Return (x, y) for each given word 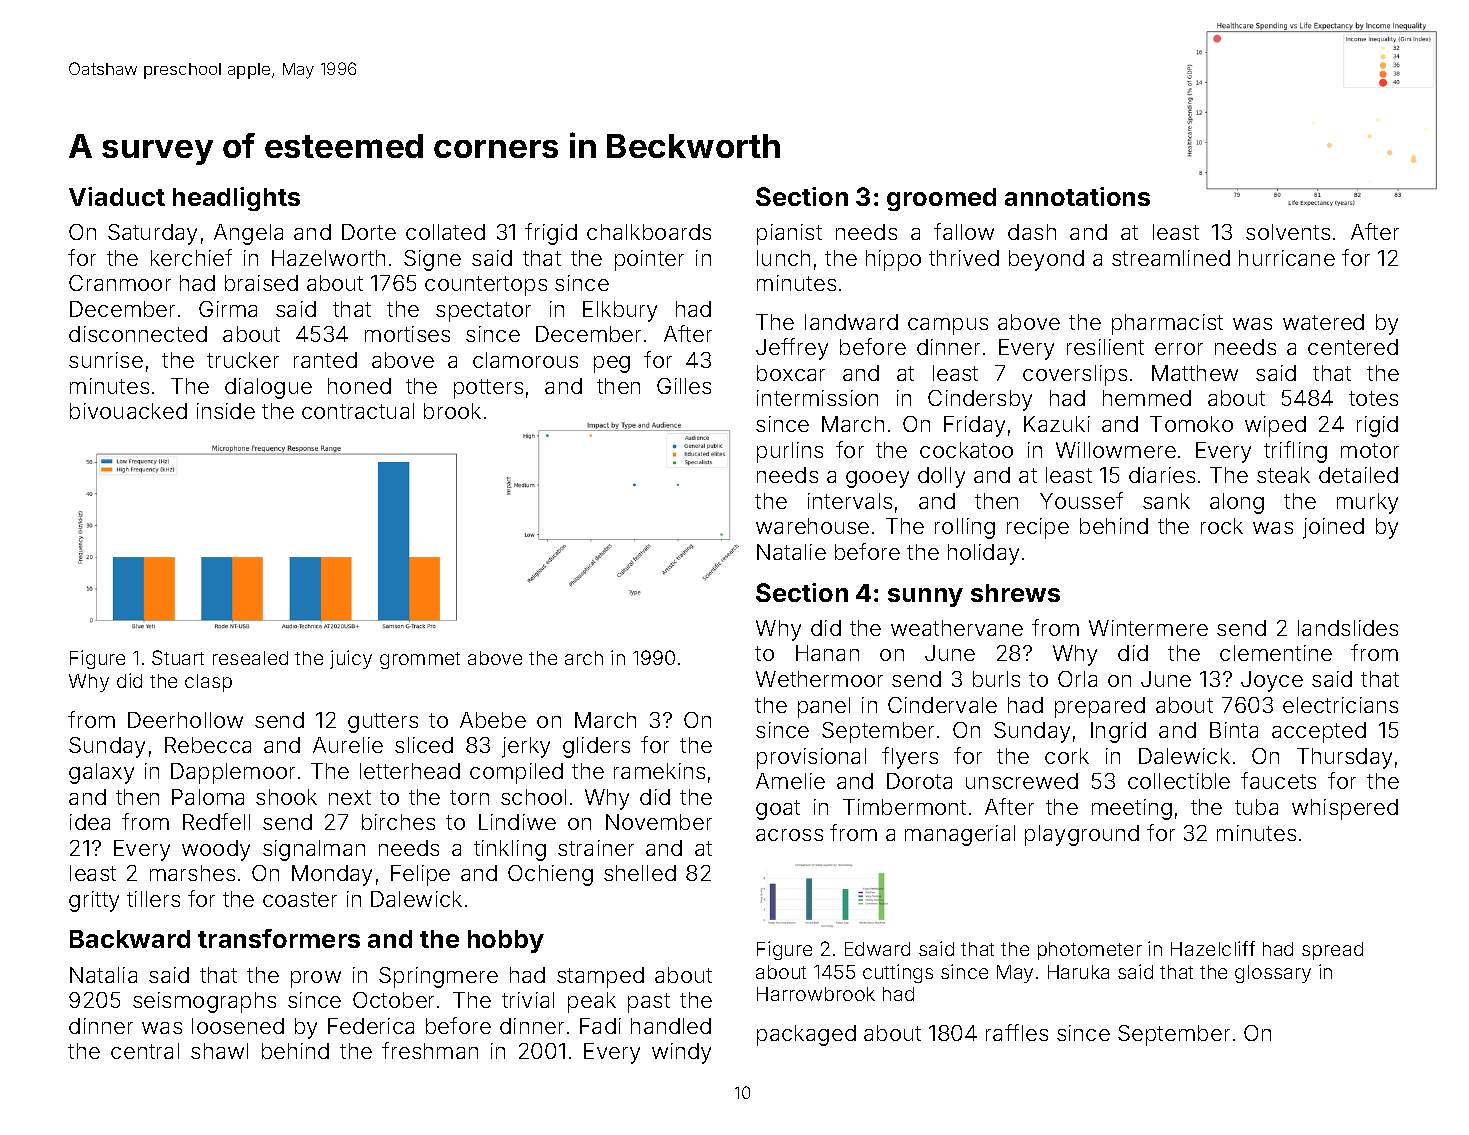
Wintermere (1148, 628)
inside (226, 411)
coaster (300, 899)
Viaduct (117, 196)
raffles (1017, 1032)
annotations (1077, 196)
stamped (600, 977)
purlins (790, 452)
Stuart (178, 657)
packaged (806, 1035)
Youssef (1081, 500)
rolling (965, 528)
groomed (941, 199)
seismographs (204, 1002)
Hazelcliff (1213, 948)
